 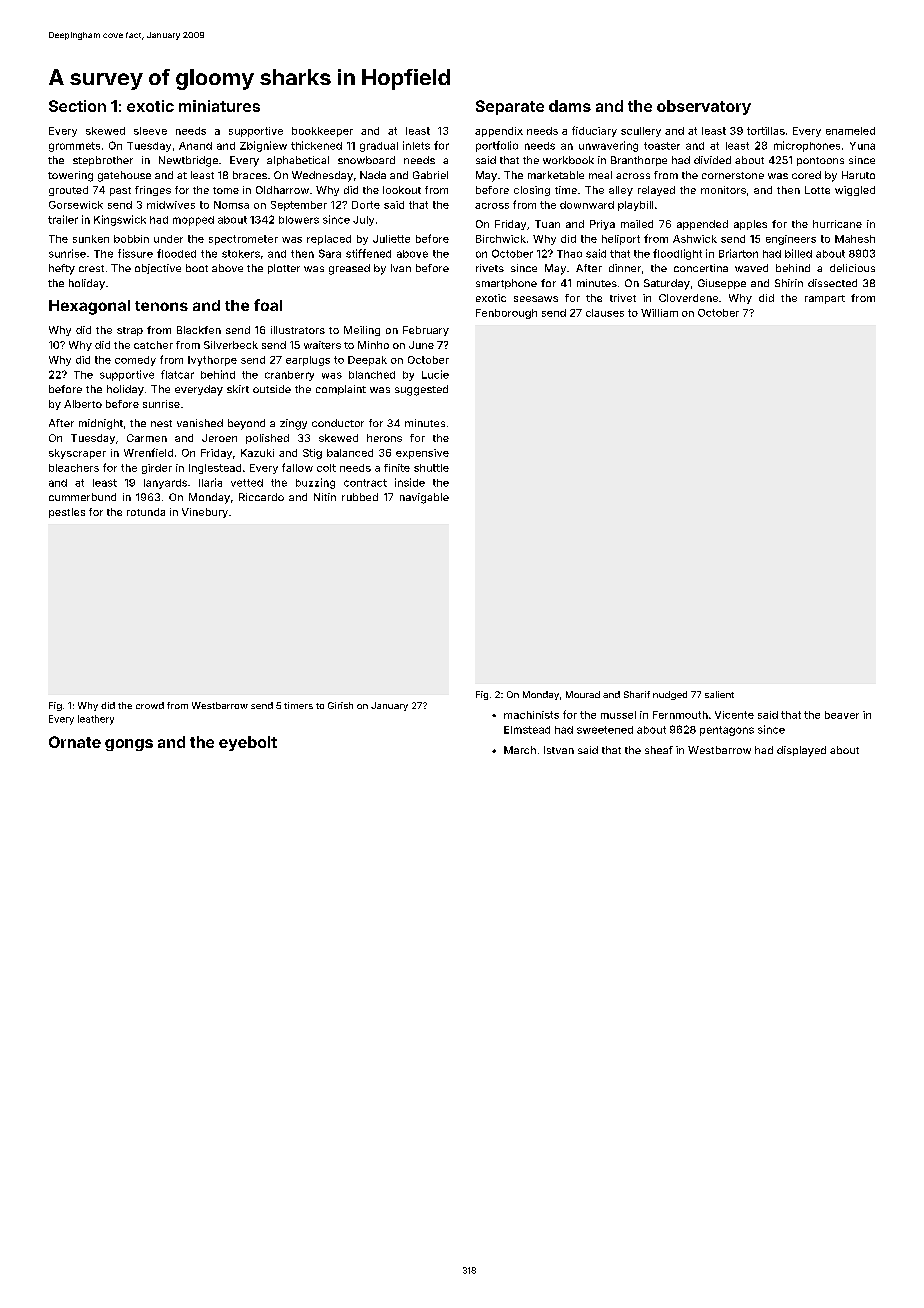 I want to click on observatory, so click(x=704, y=107).
